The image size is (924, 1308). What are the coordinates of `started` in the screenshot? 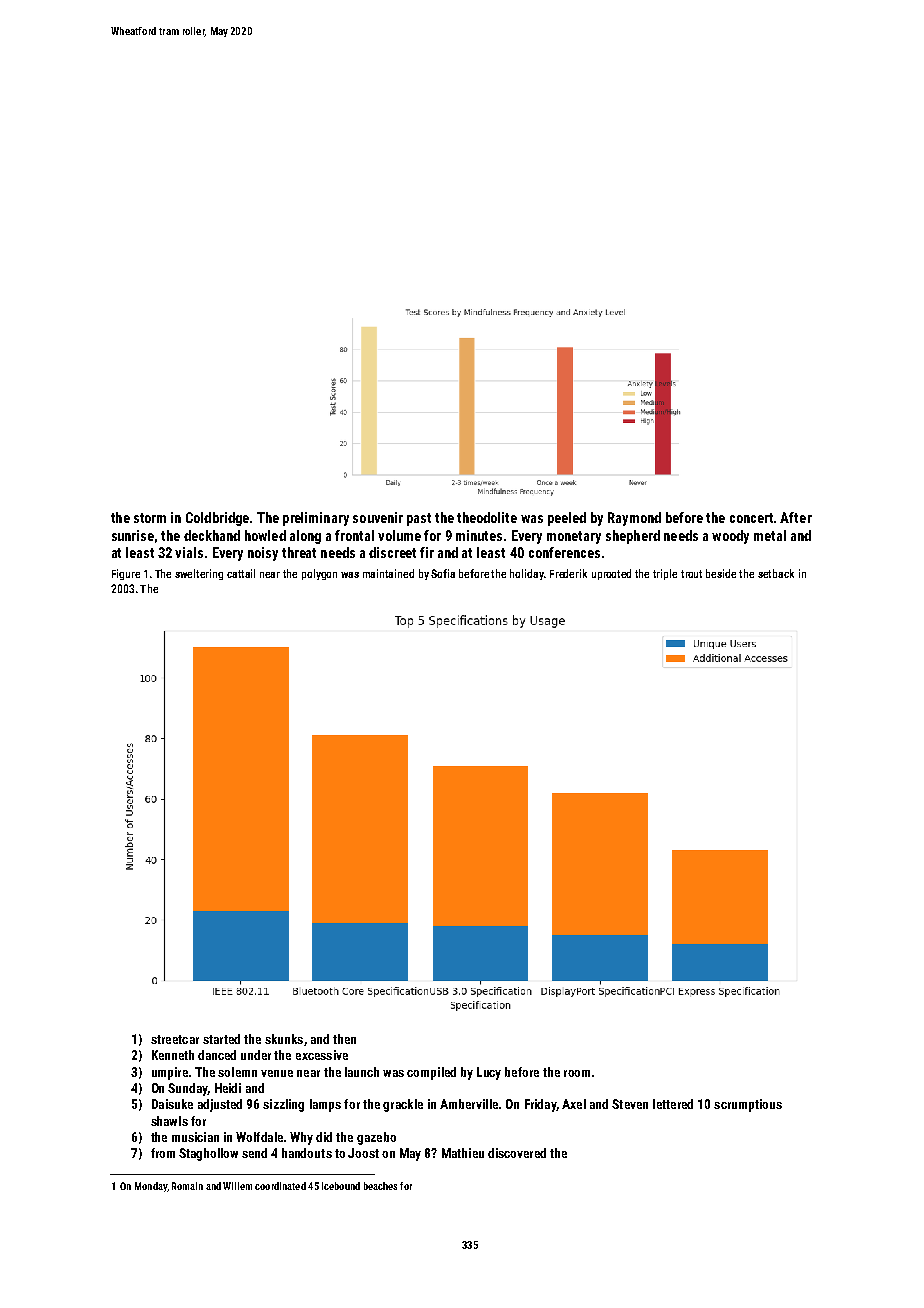 It's located at (221, 1039).
